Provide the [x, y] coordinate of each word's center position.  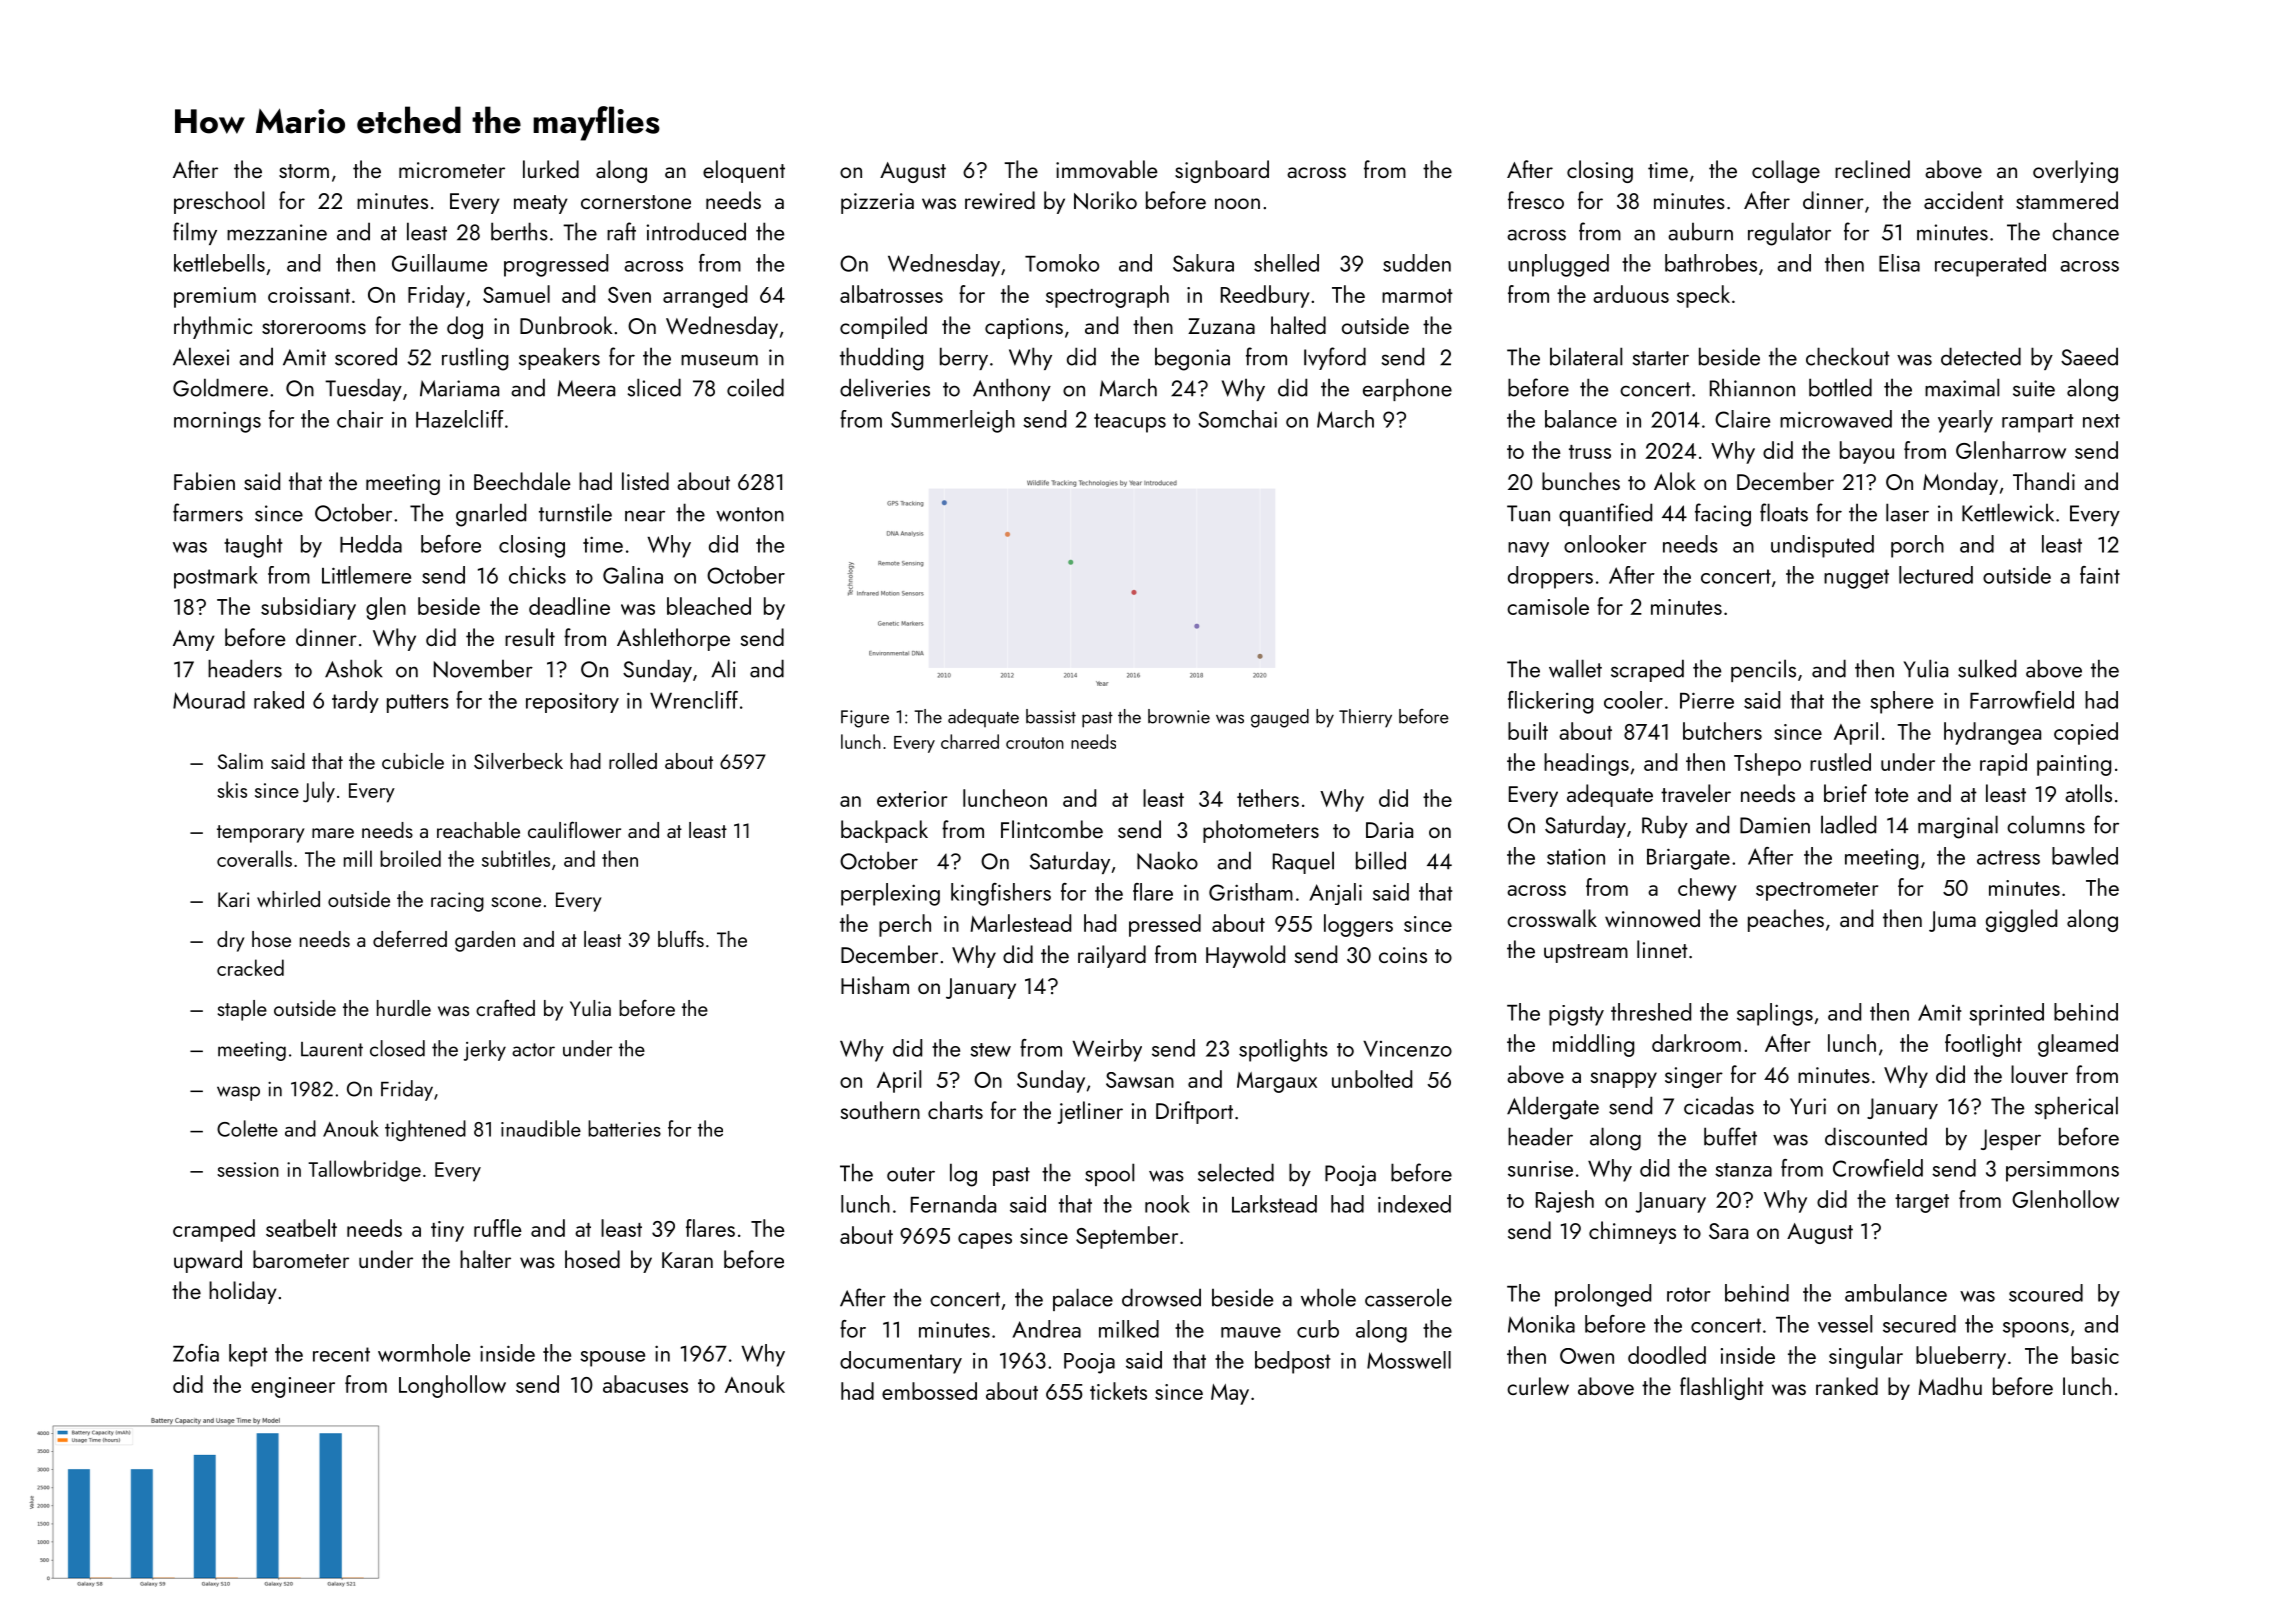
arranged [705, 296]
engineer [293, 1387]
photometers [1261, 831]
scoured [2046, 1293]
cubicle [413, 761]
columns [2046, 824]
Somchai [1237, 419]
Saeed [2089, 356]
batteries [624, 1128]
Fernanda [953, 1204]
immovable [1107, 169]
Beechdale [522, 481]
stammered [2067, 200]
